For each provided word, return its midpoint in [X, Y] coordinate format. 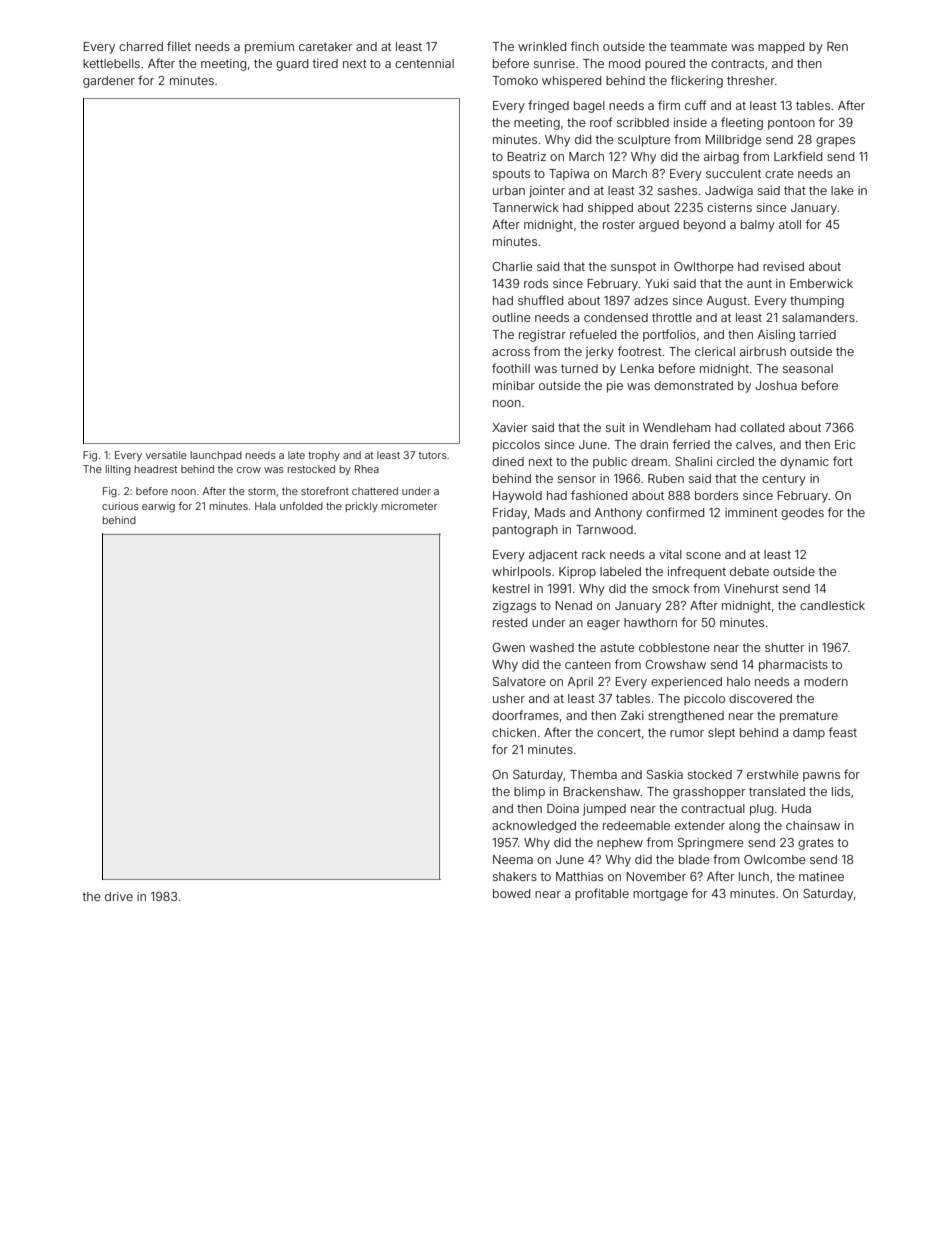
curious [120, 506]
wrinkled [542, 46]
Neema [513, 859]
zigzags [514, 607]
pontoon [791, 124]
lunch [754, 876]
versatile [166, 455]
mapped [781, 48]
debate [749, 571]
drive [119, 896]
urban [509, 190]
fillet [179, 46]
